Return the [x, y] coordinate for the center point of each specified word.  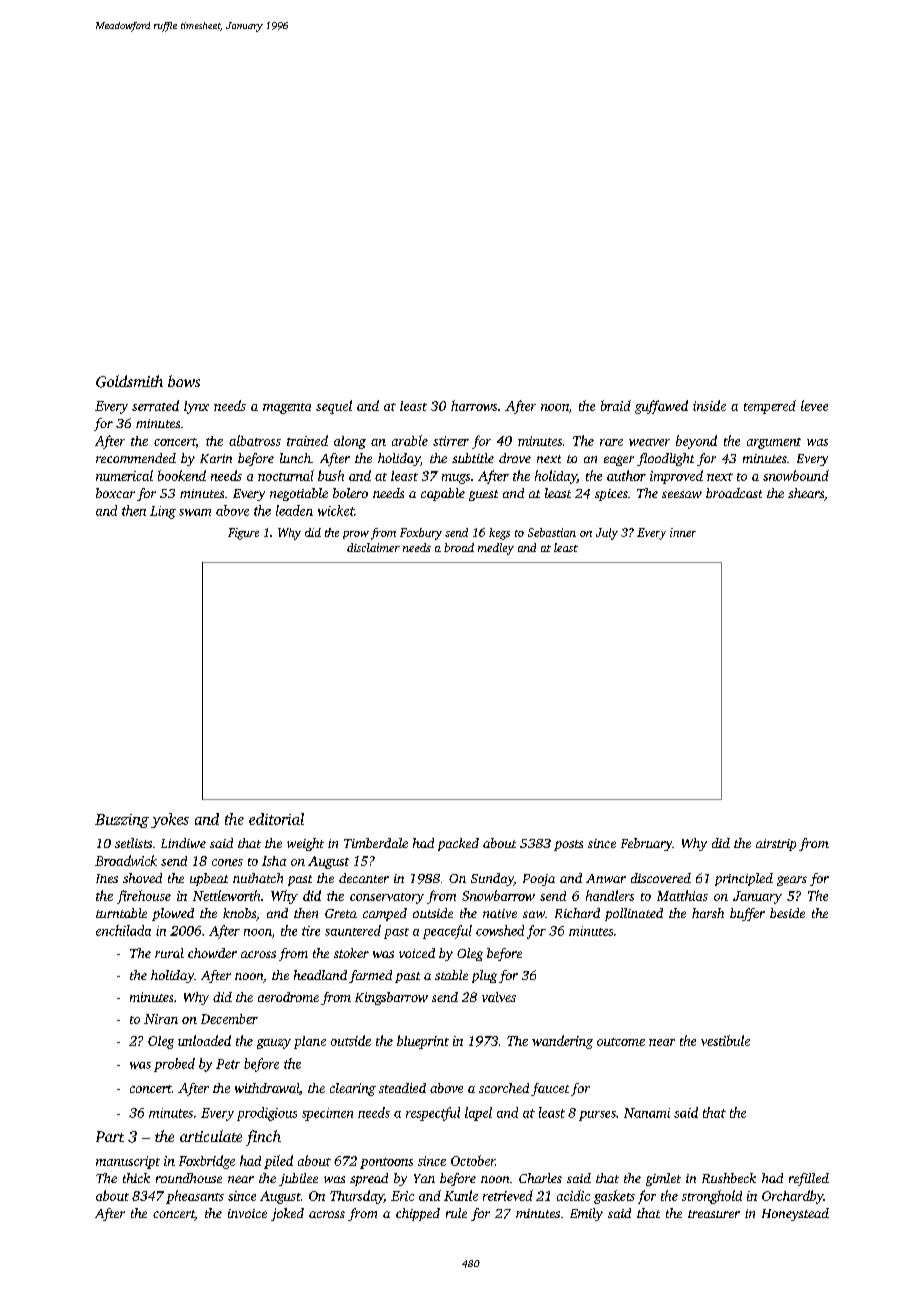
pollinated [634, 914]
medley [496, 549]
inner [683, 532]
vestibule [725, 1040]
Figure [243, 534]
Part [110, 1136]
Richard [577, 913]
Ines [107, 878]
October [473, 1160]
